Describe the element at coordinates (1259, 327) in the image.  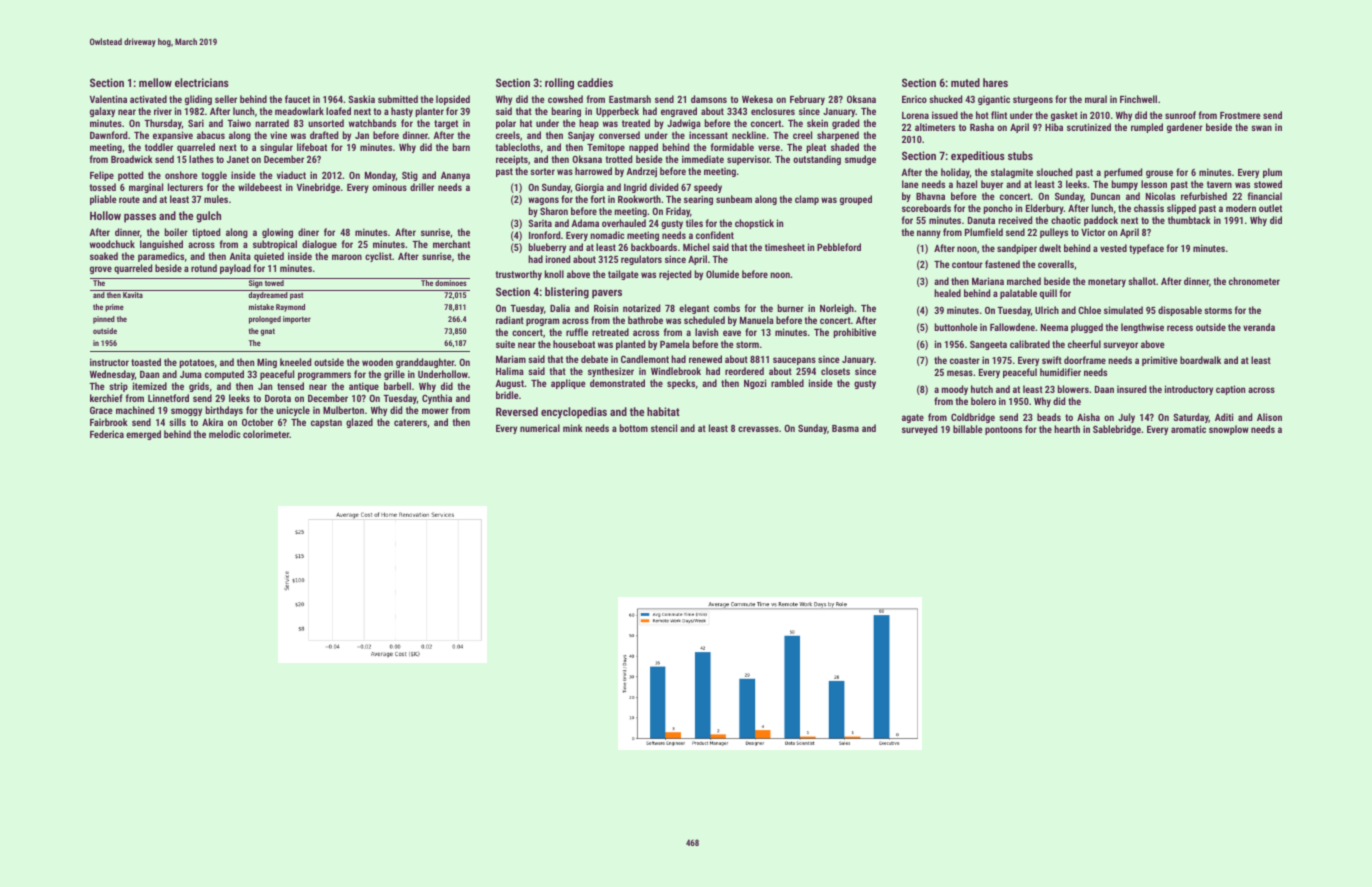
I see `veranda` at that location.
